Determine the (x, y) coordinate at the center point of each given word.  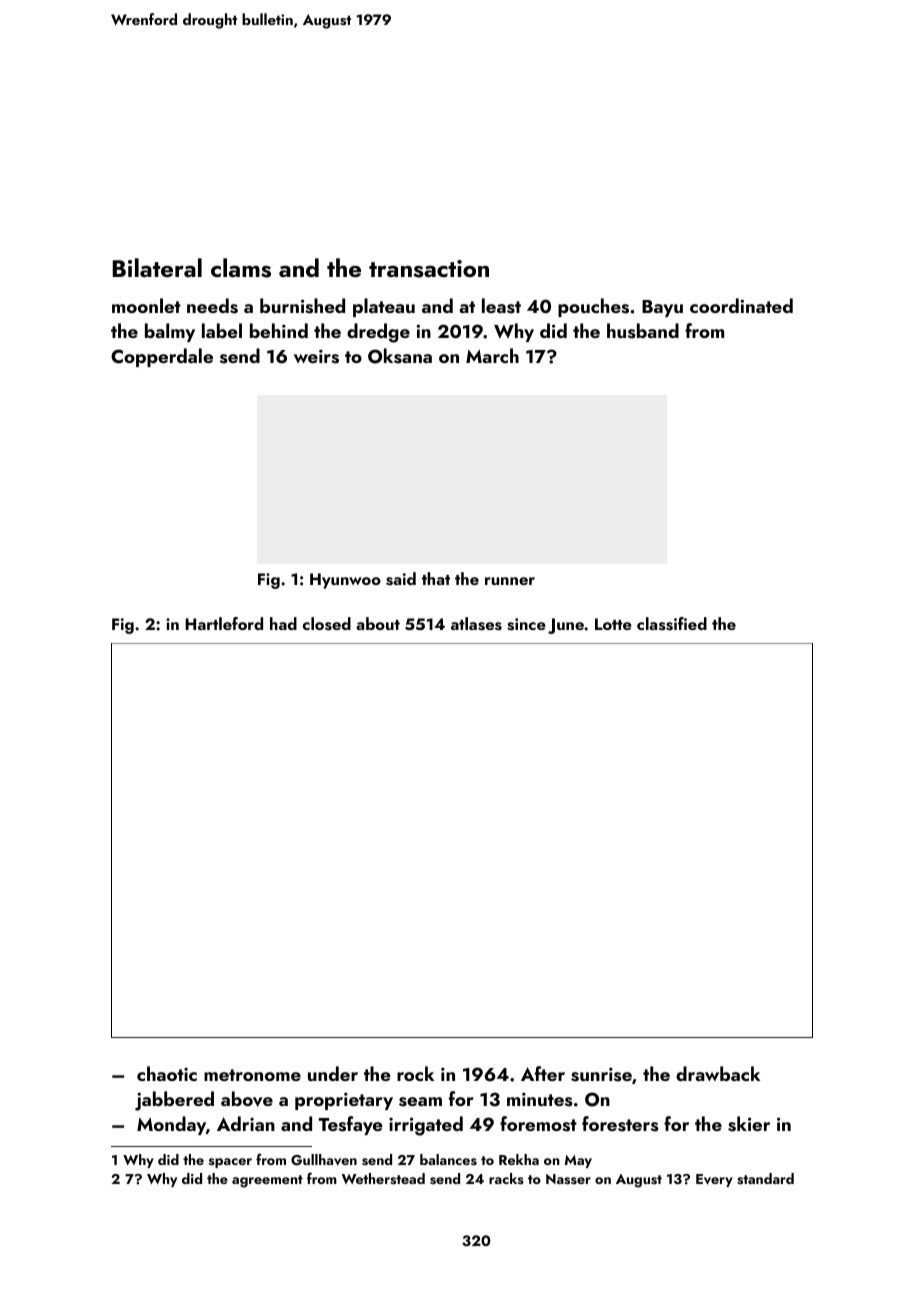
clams (241, 268)
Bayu (662, 308)
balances (448, 1159)
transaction (429, 269)
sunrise (601, 1074)
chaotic (167, 1073)
